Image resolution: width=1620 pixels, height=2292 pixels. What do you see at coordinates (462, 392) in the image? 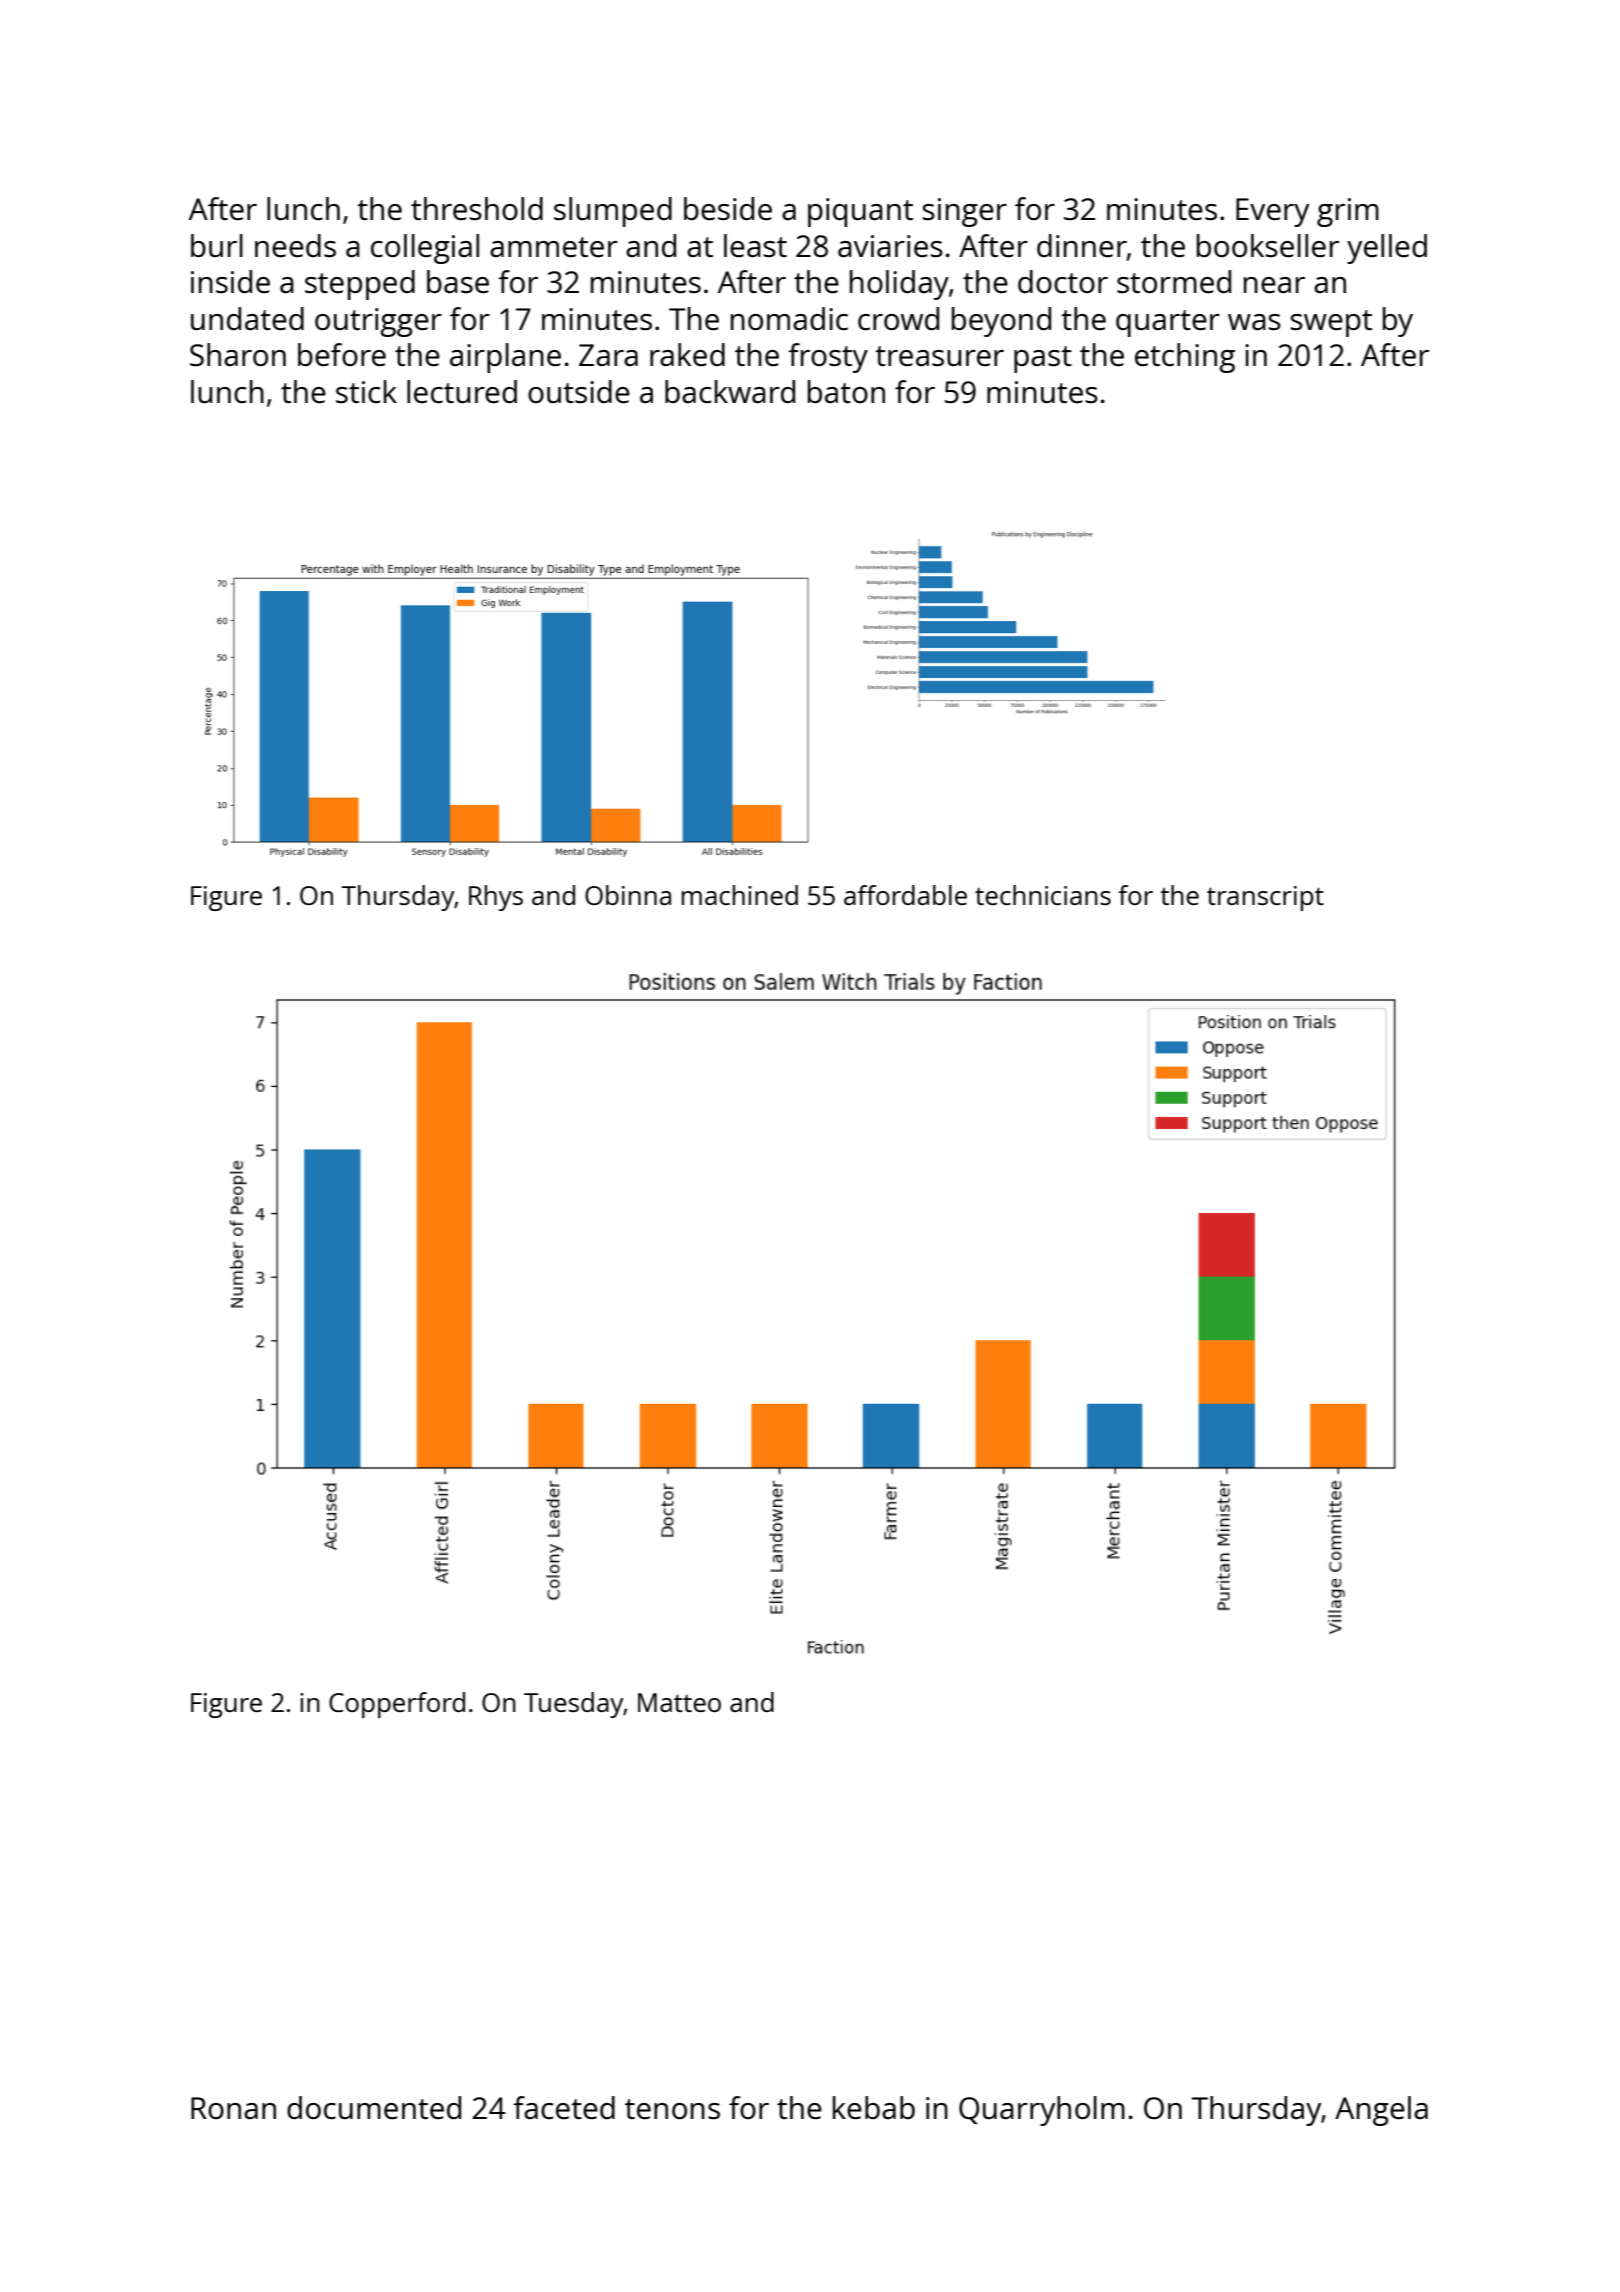
I see `lectured` at bounding box center [462, 392].
